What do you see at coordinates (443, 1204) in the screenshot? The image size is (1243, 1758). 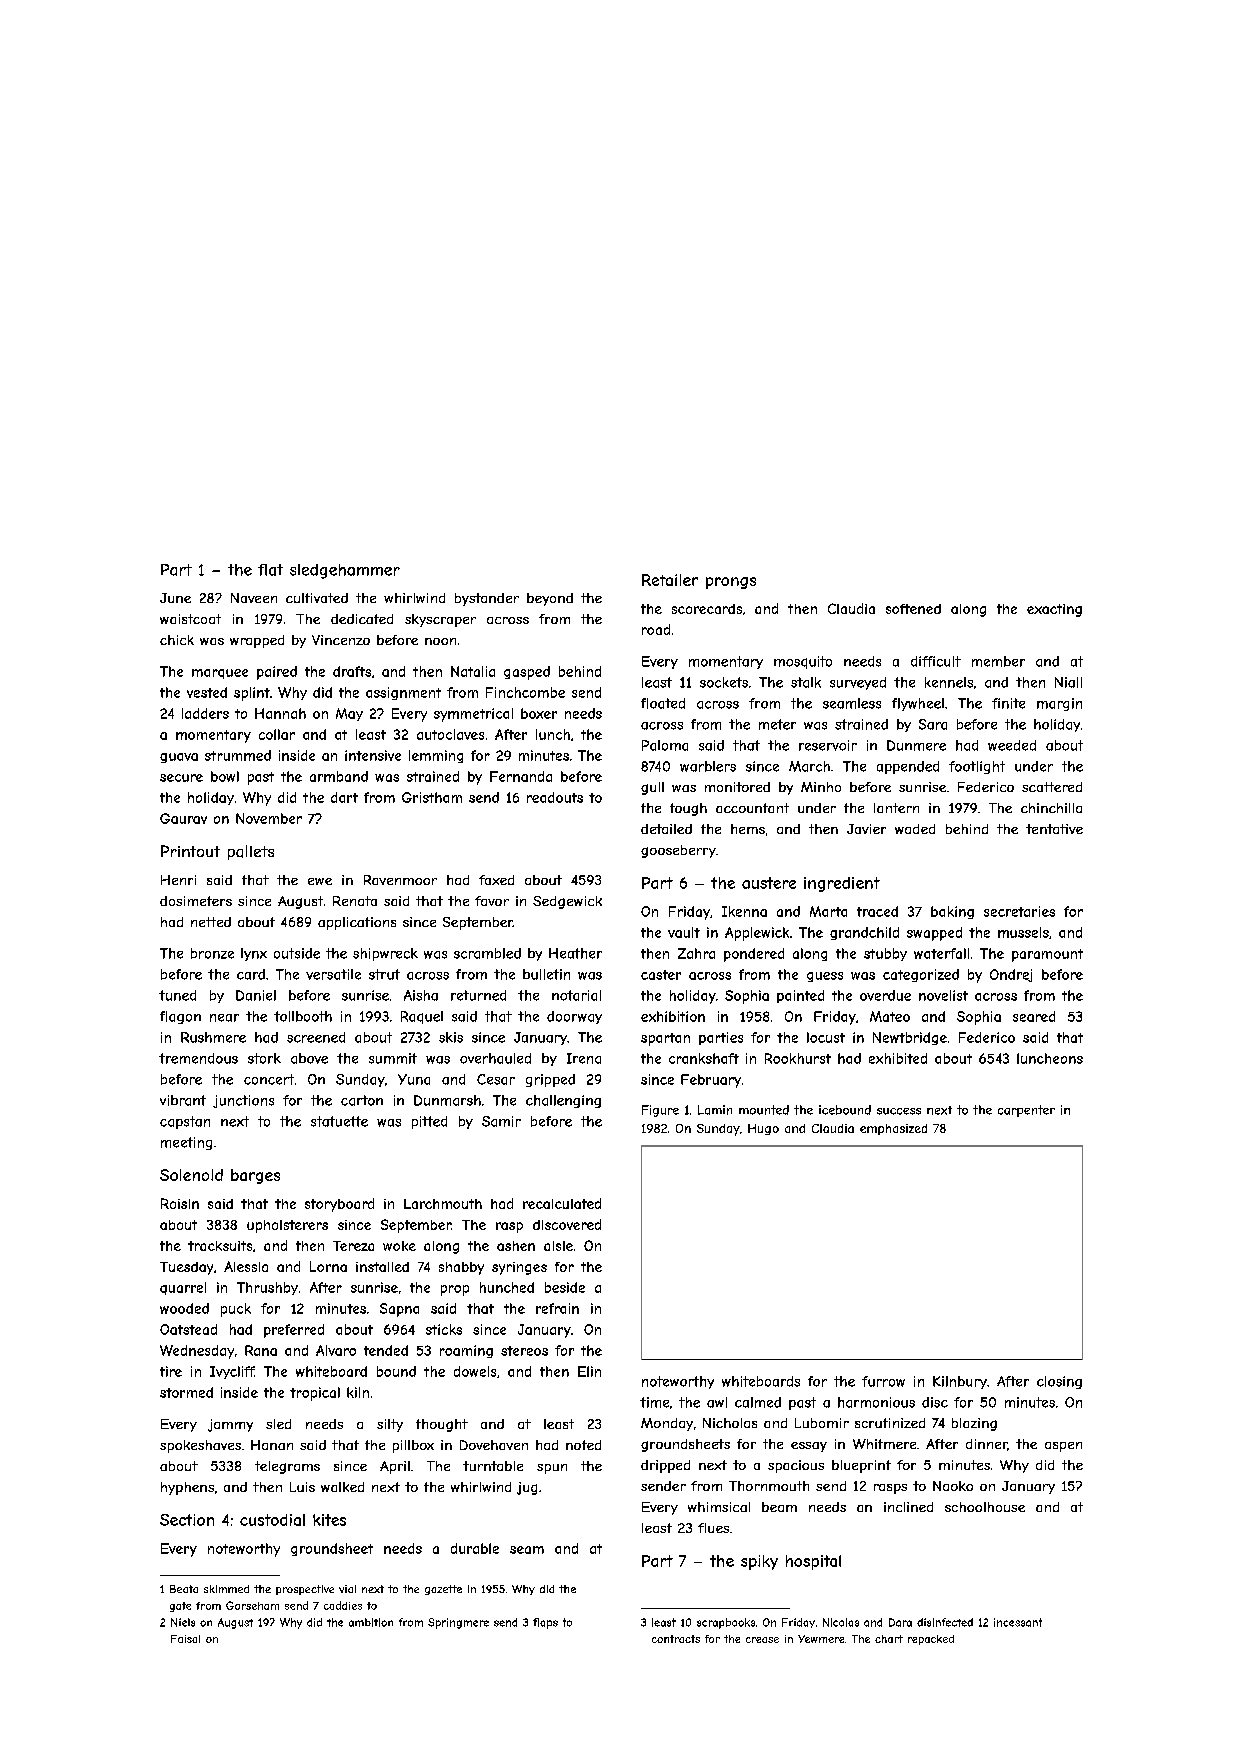 I see `Larchmouth` at bounding box center [443, 1204].
